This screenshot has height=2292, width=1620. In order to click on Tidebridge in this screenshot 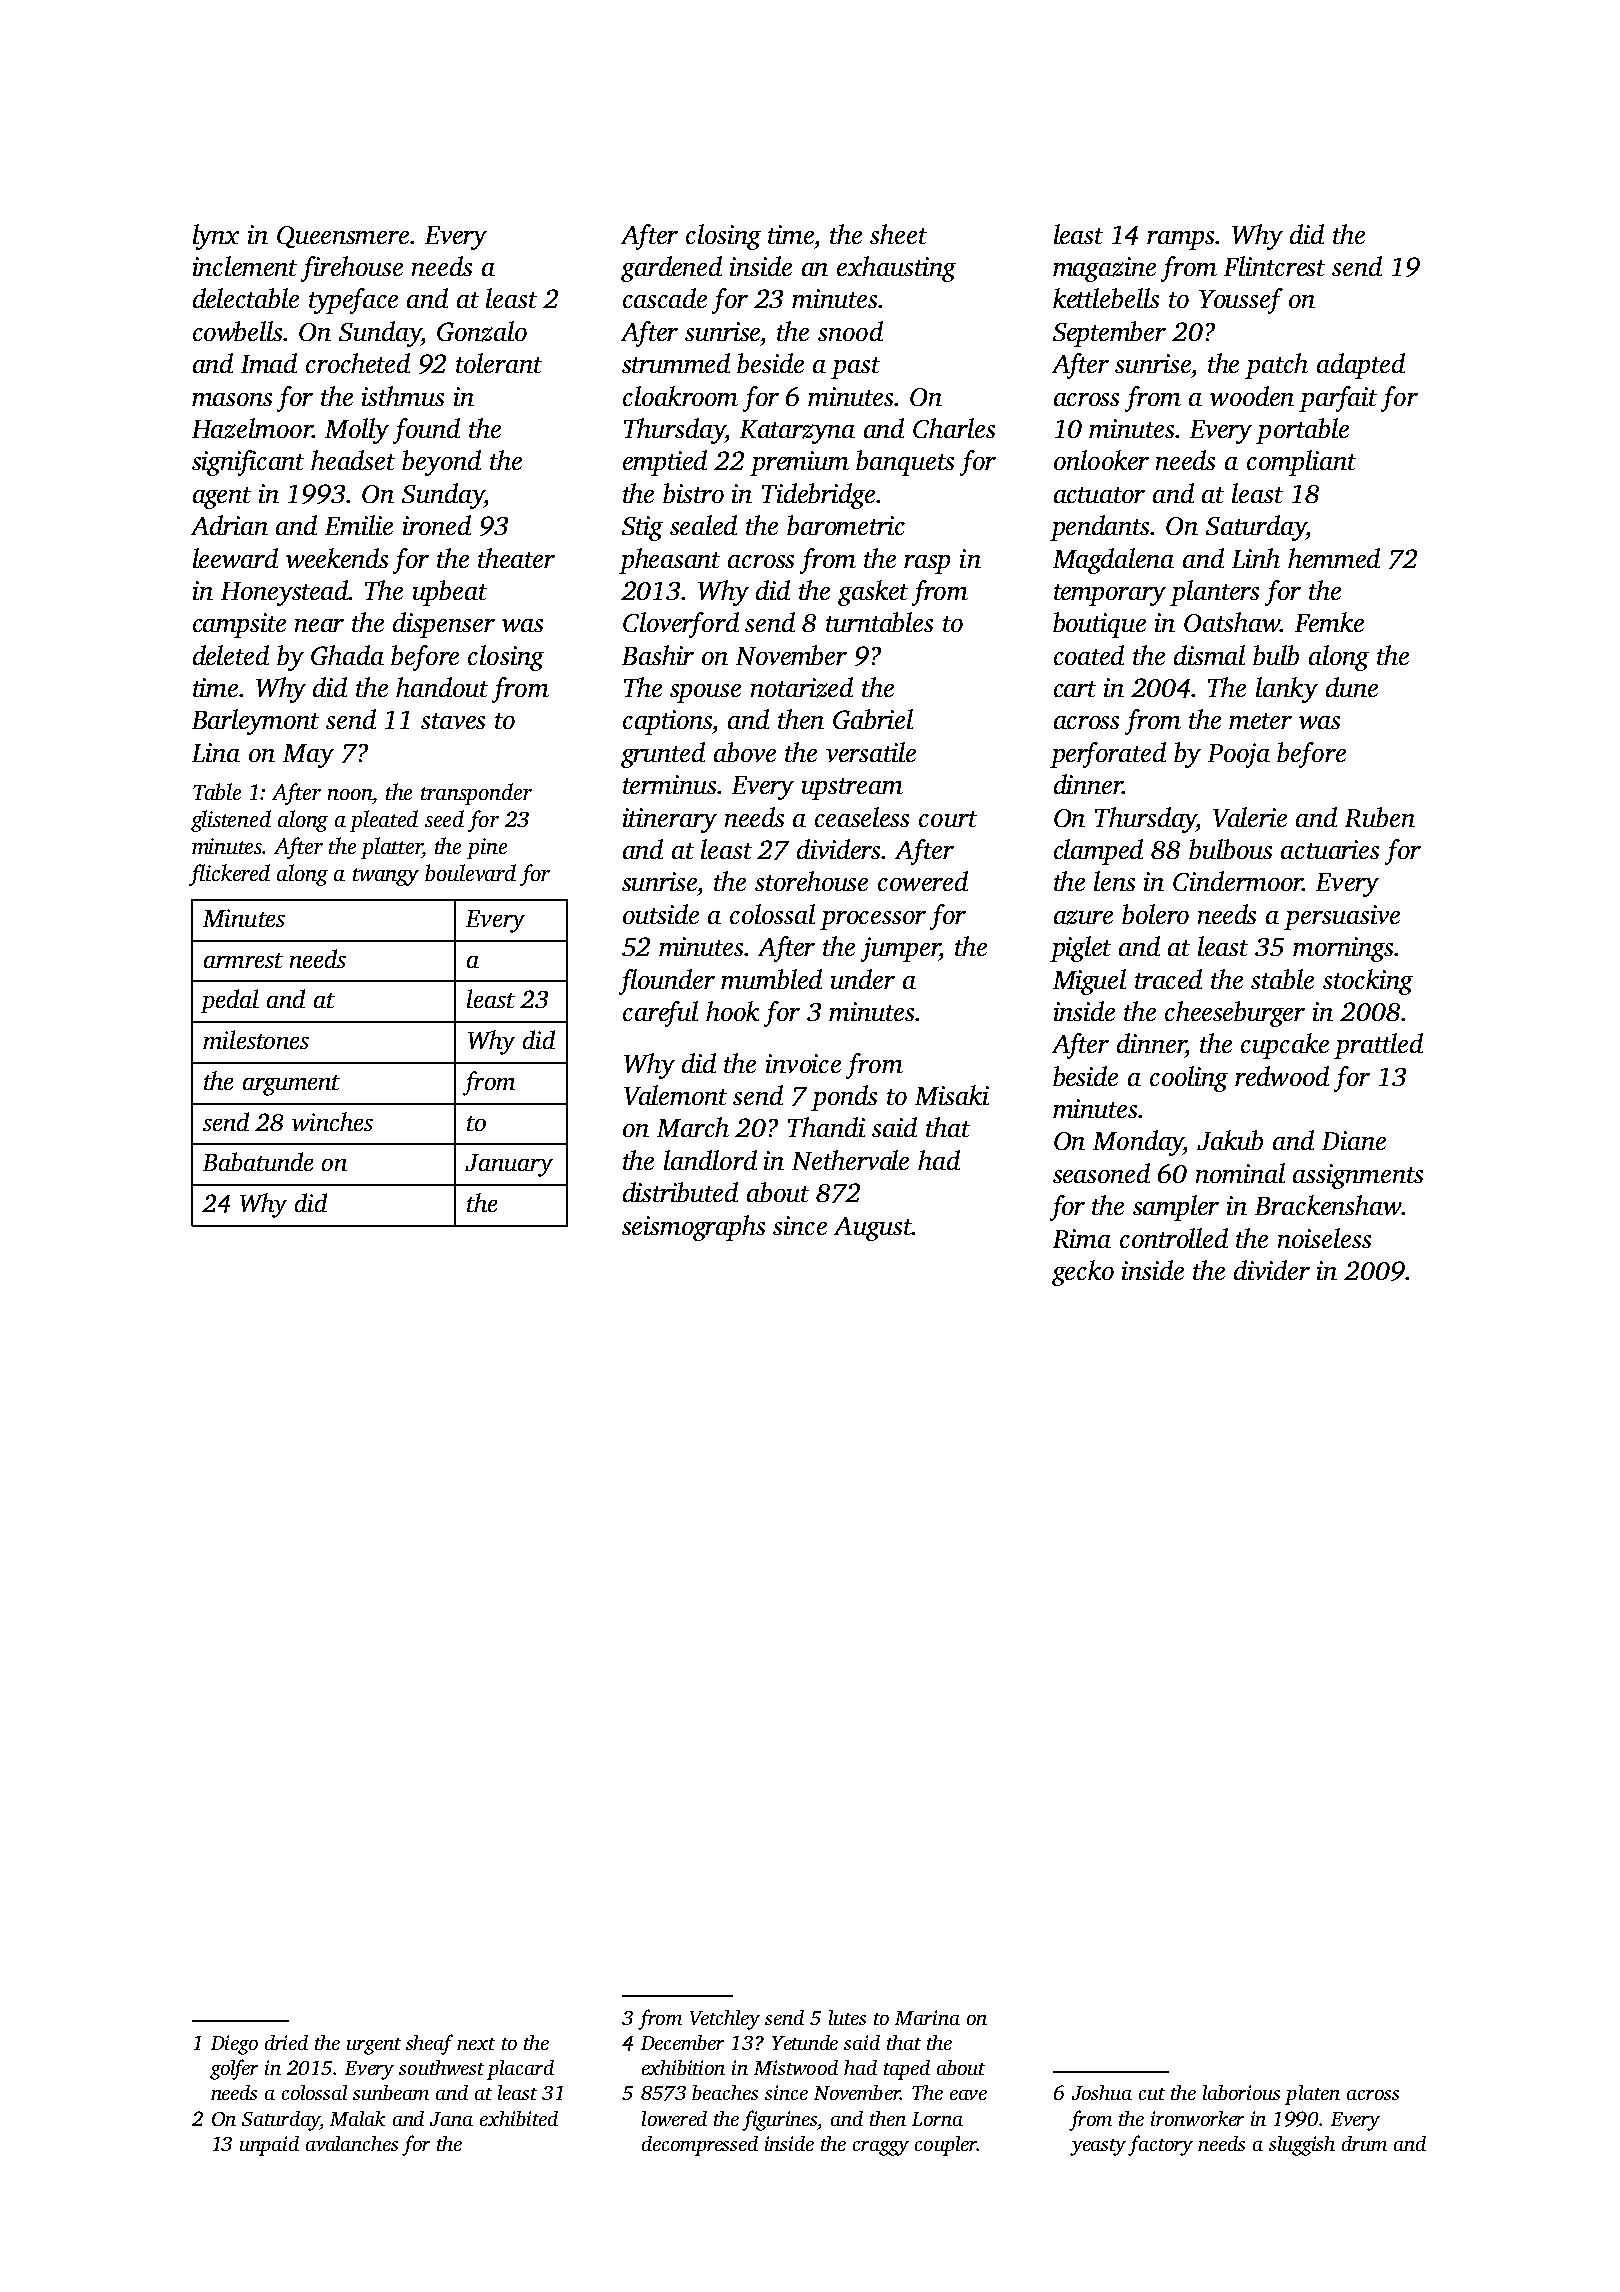, I will do `click(818, 496)`.
